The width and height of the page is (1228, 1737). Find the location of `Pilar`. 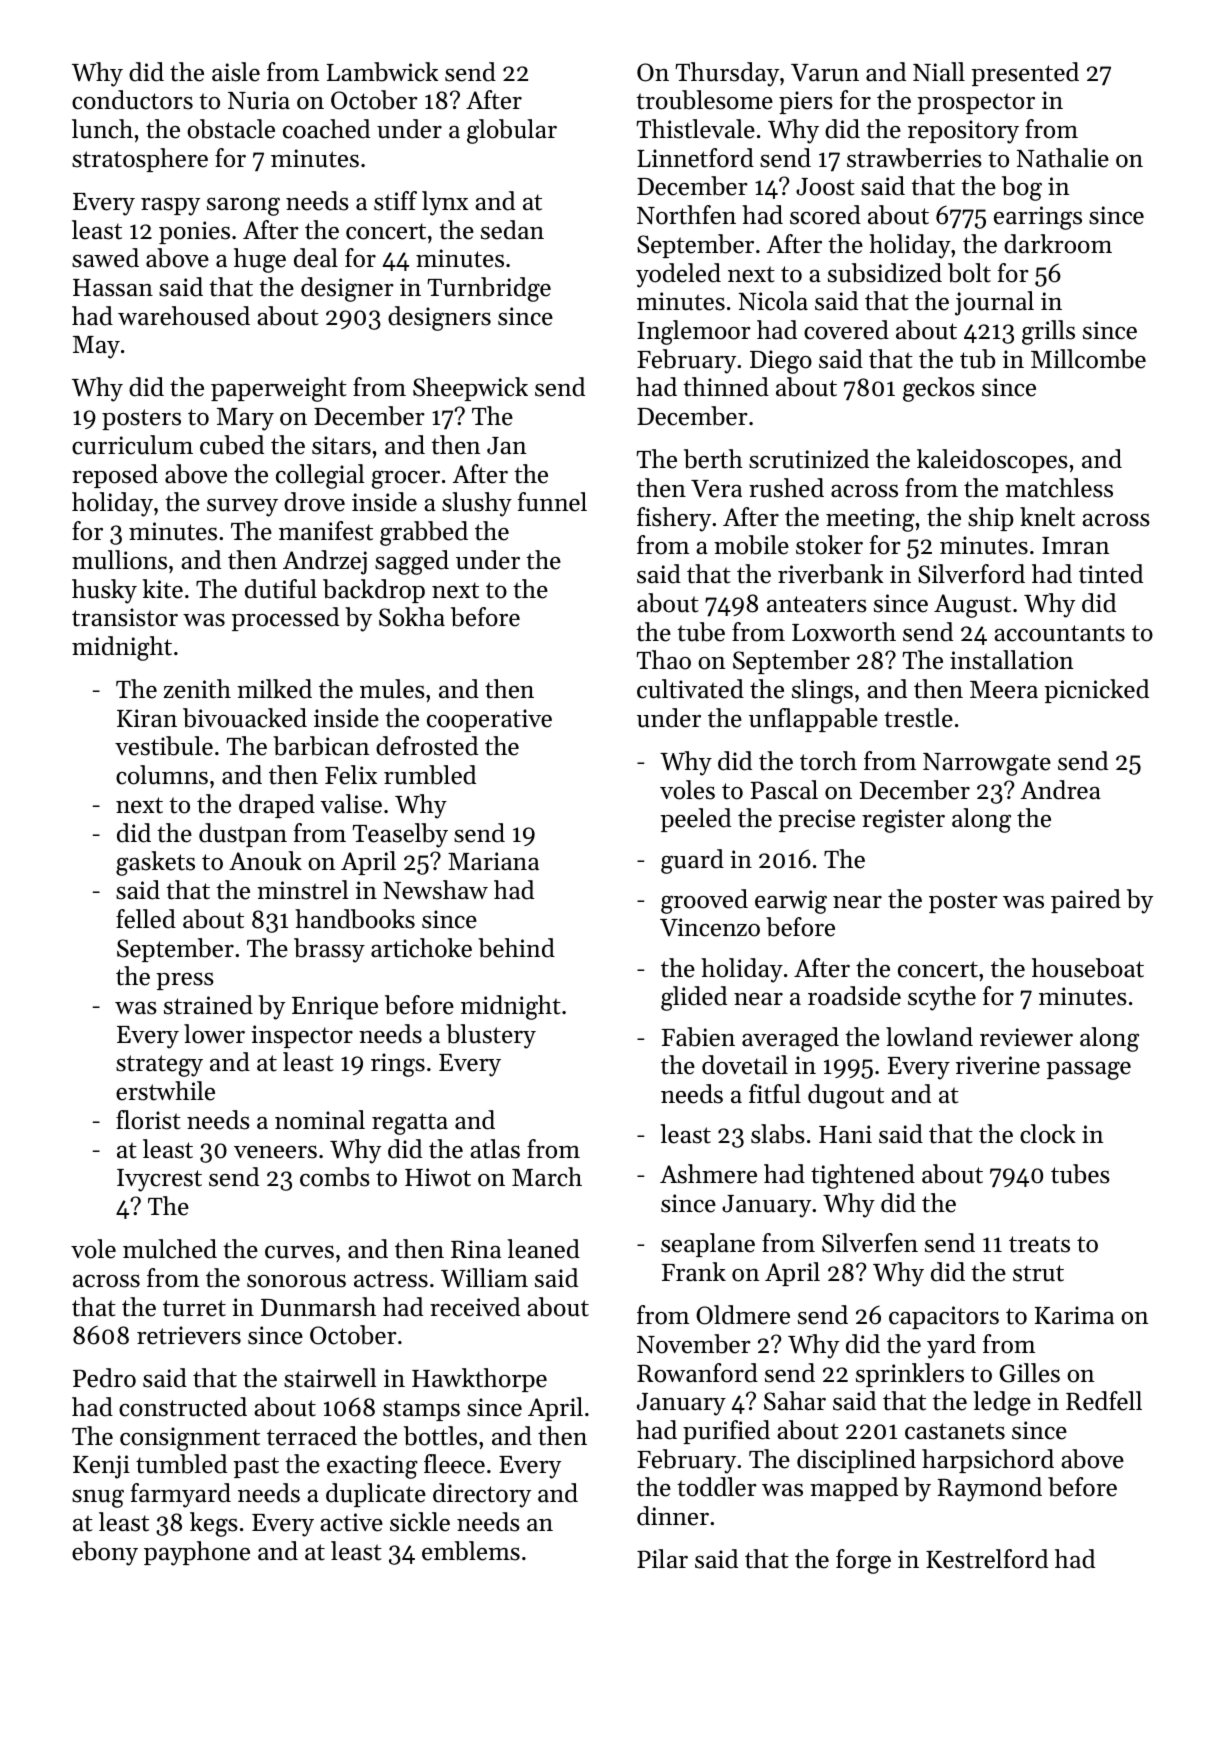

Pilar is located at coordinates (662, 1558).
